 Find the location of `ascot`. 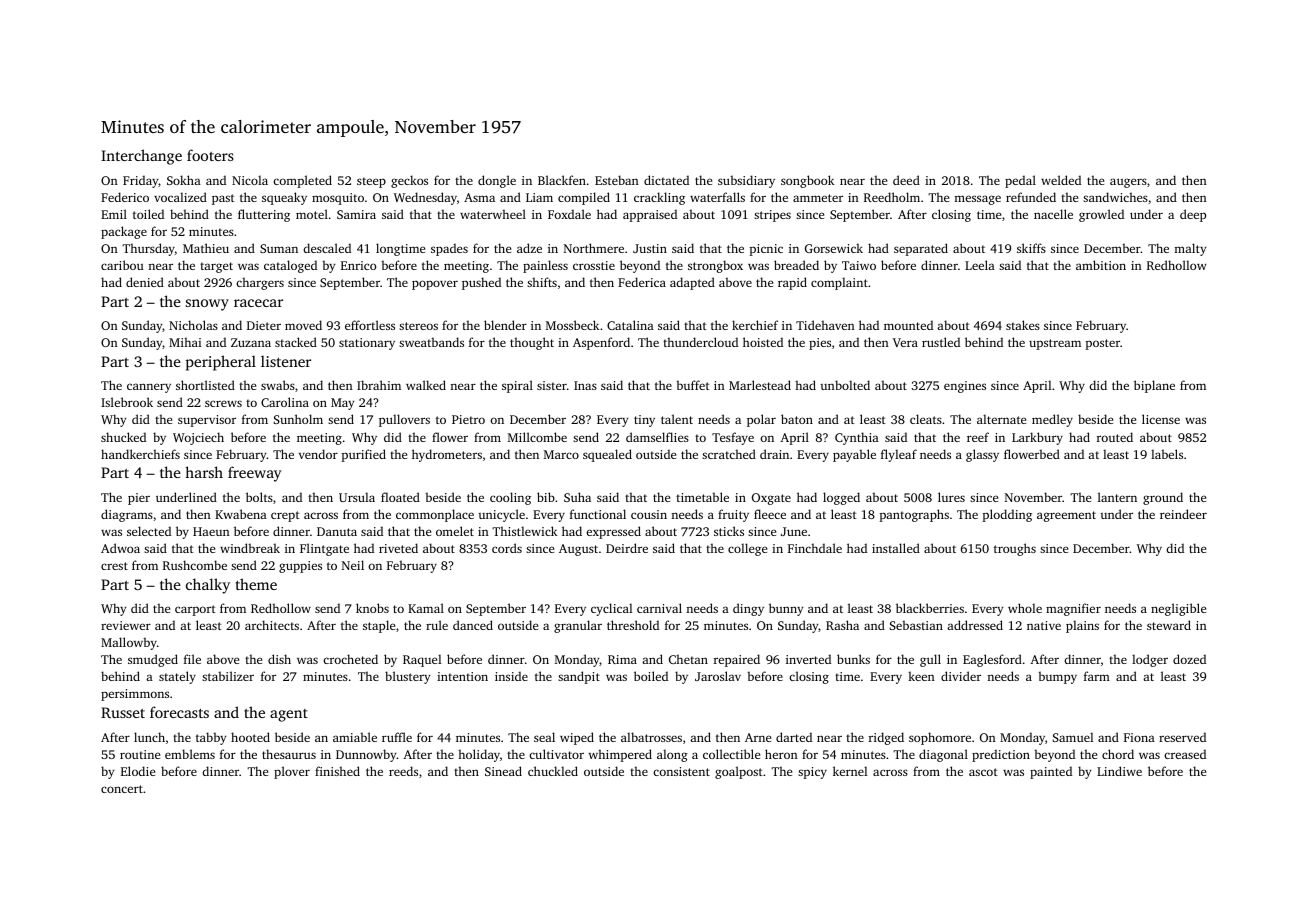

ascot is located at coordinates (983, 772).
